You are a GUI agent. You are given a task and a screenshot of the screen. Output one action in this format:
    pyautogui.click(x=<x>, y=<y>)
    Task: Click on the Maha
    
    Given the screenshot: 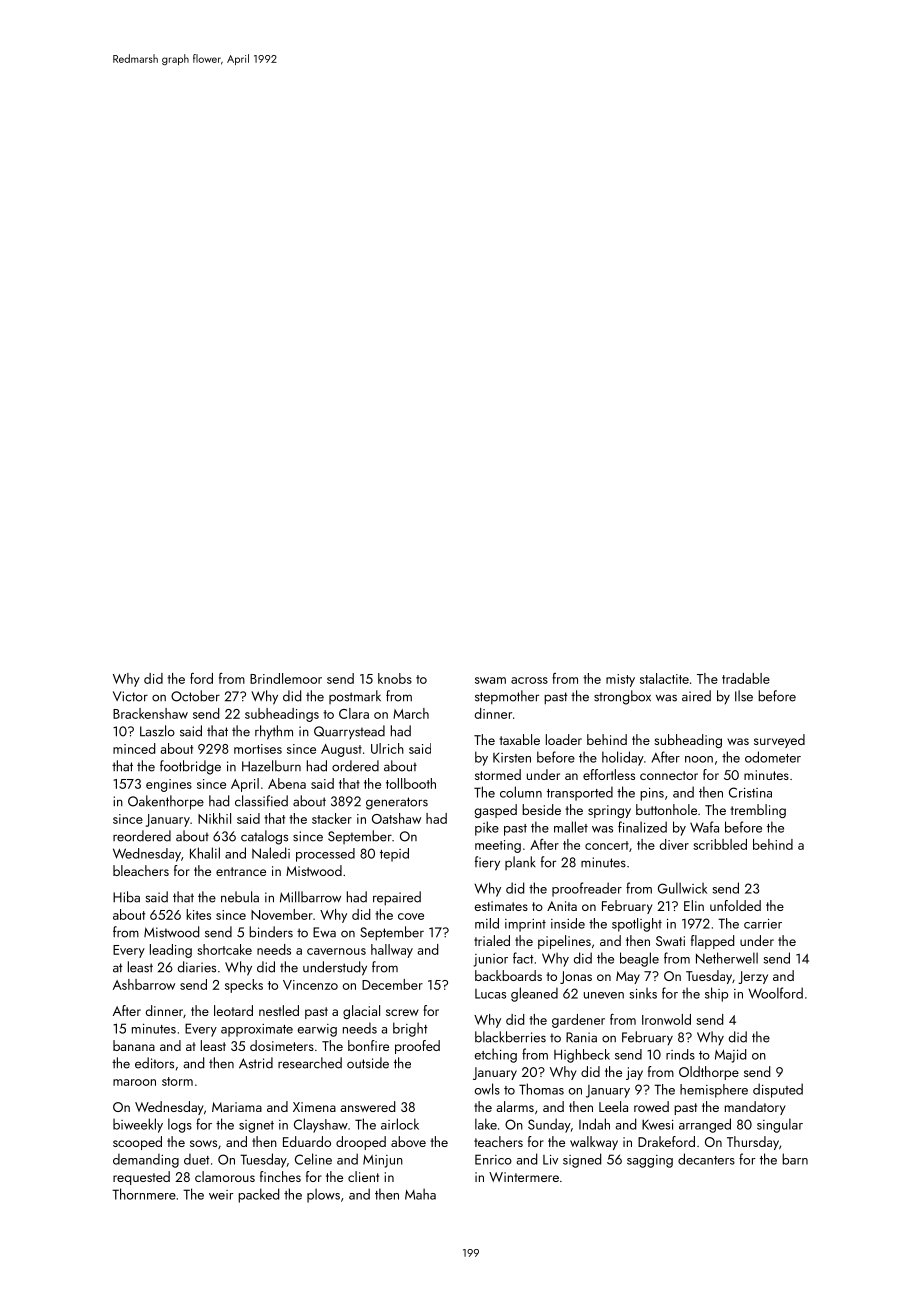 What is the action you would take?
    pyautogui.click(x=420, y=1194)
